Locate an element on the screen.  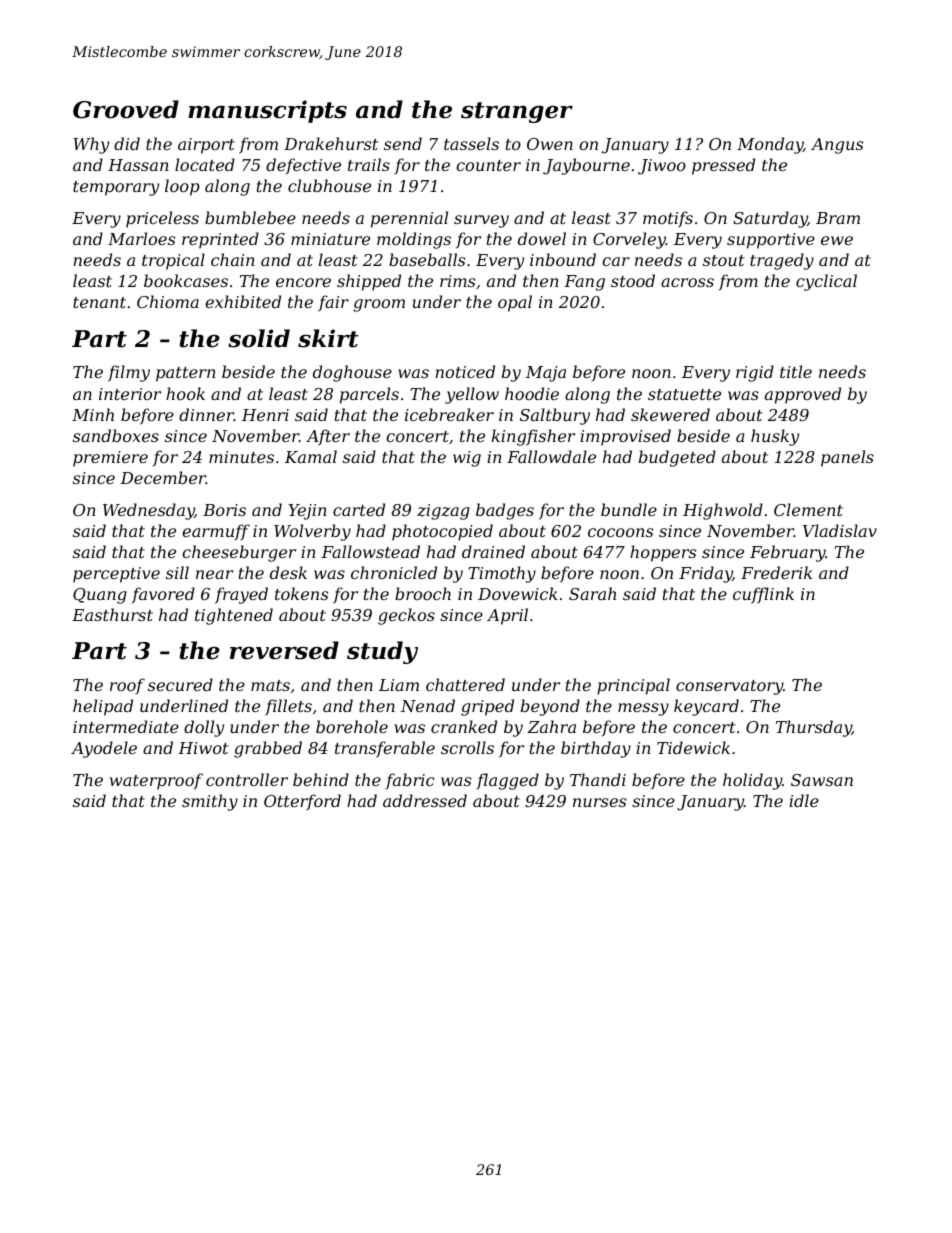
holiday is located at coordinates (752, 781).
